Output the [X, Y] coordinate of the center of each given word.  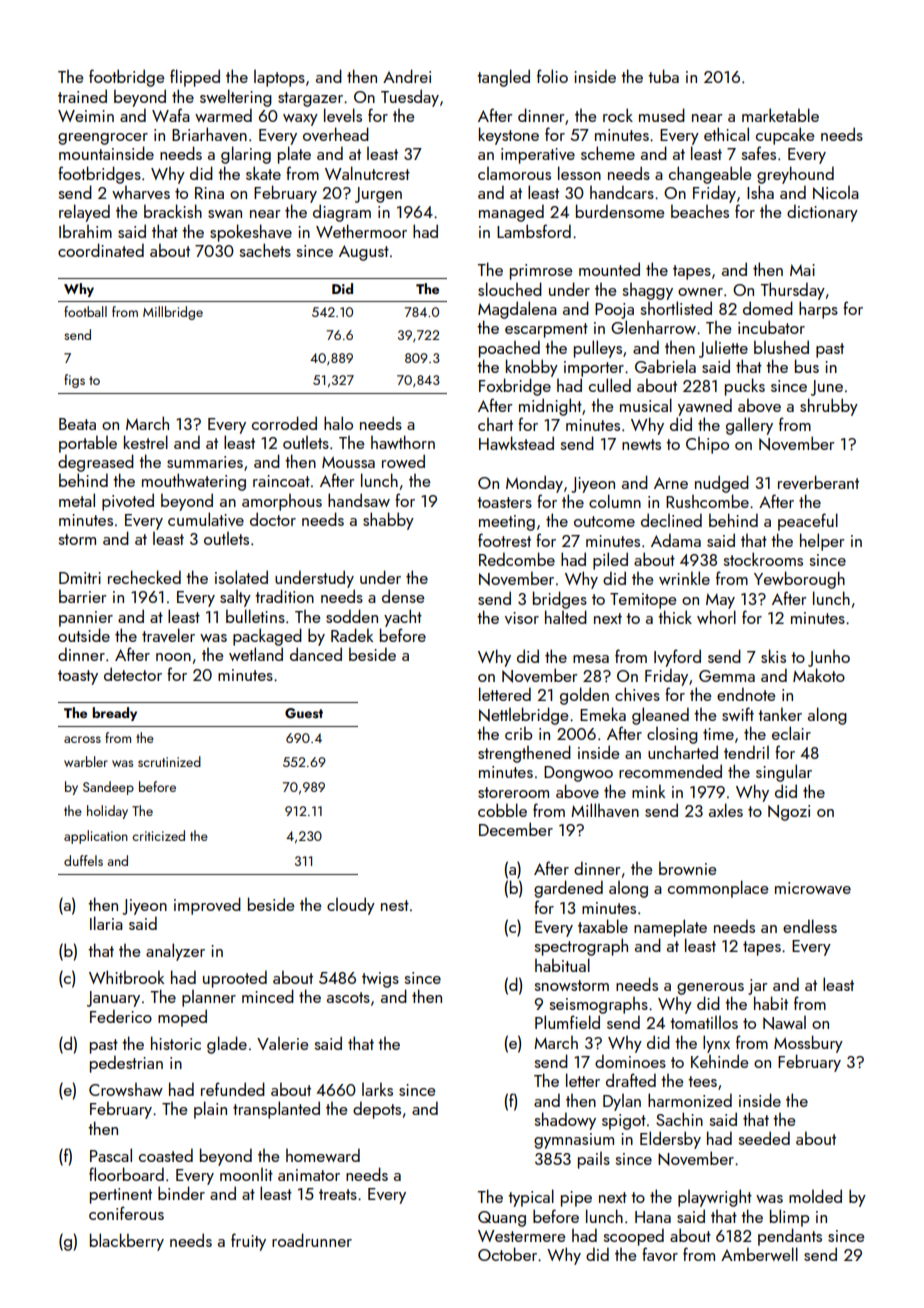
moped [182, 1018]
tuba [663, 76]
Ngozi [789, 813]
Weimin [86, 116]
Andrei [407, 76]
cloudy [351, 906]
